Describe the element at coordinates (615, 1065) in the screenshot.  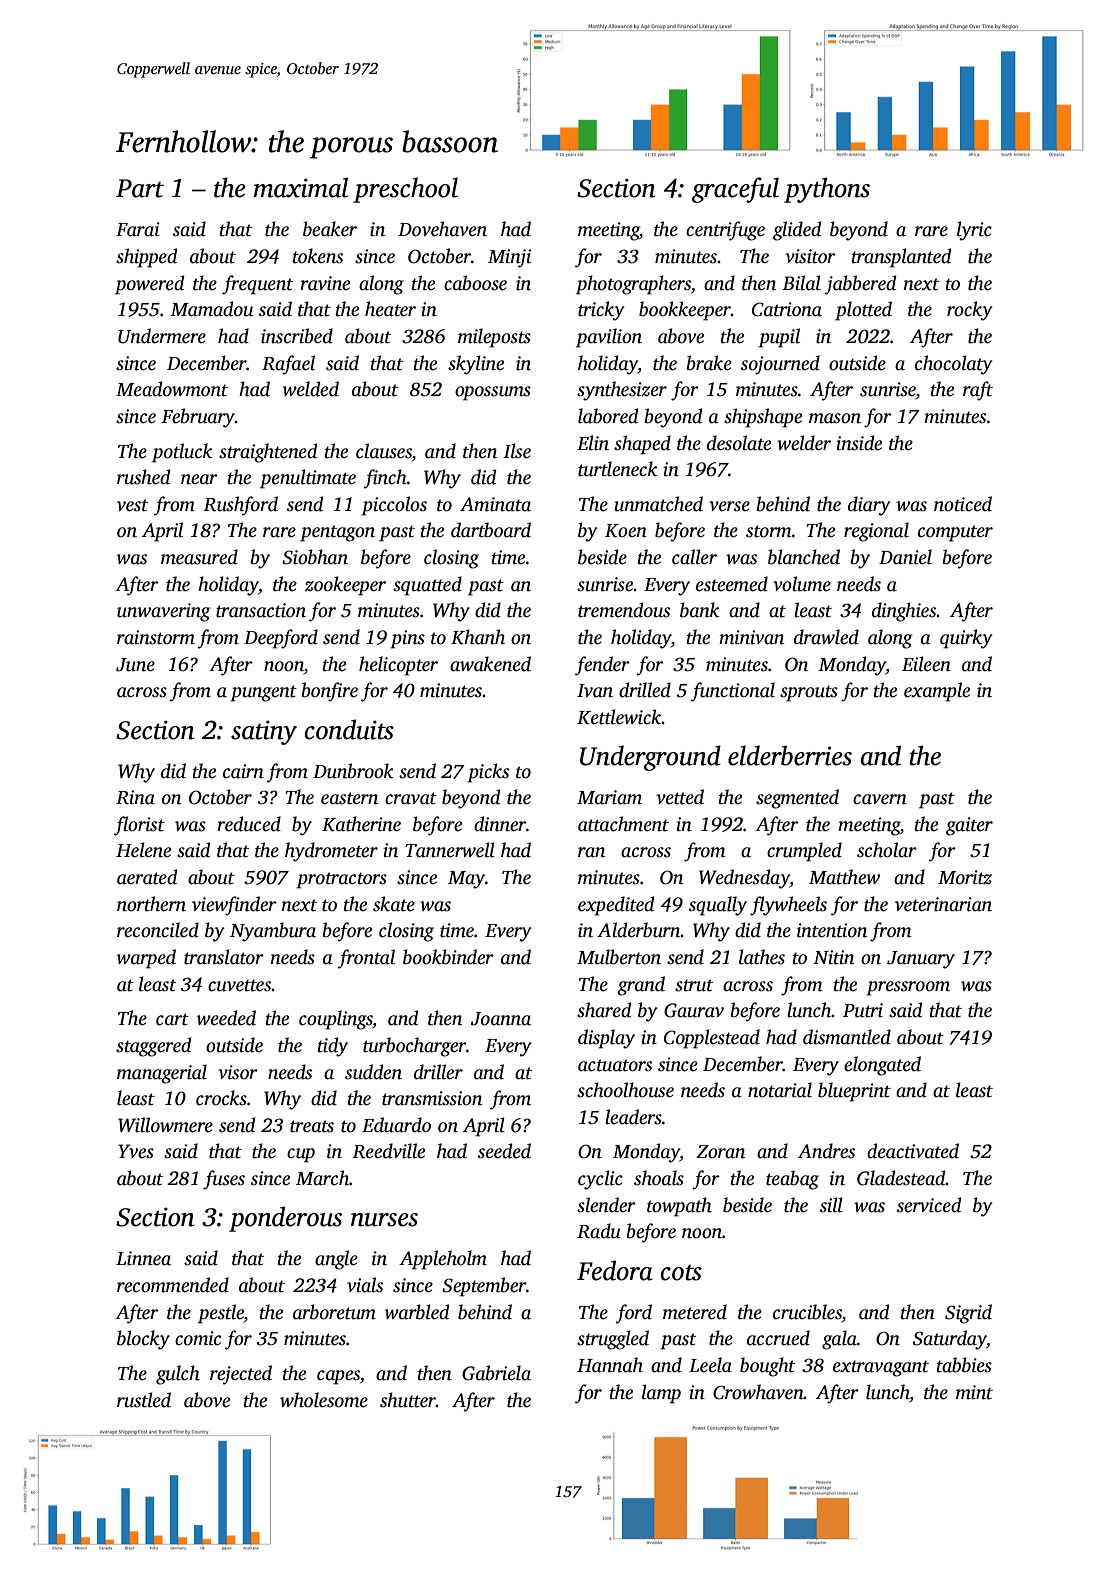
I see `actuators` at that location.
